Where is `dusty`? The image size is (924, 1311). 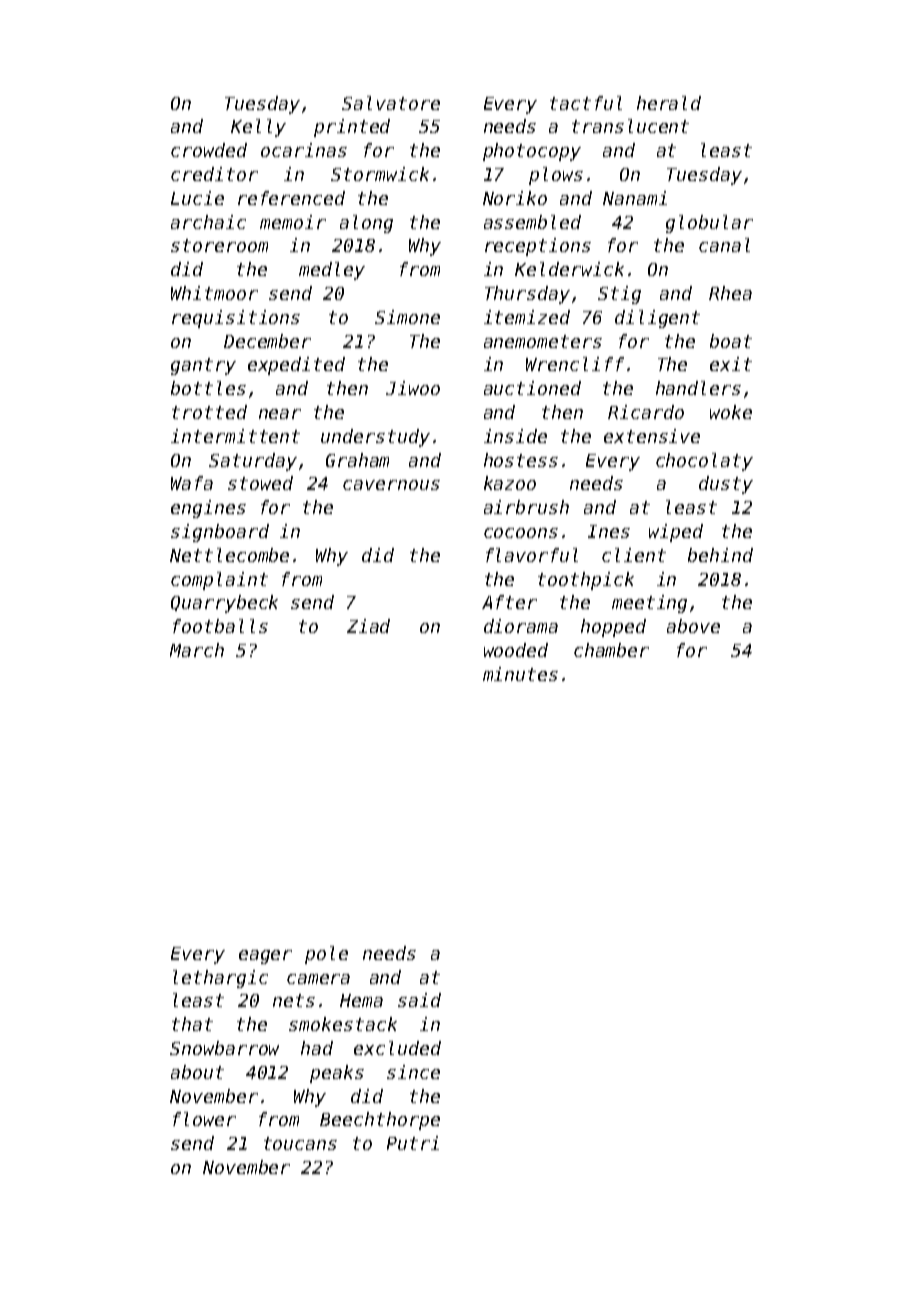
dusty is located at coordinates (726, 485).
